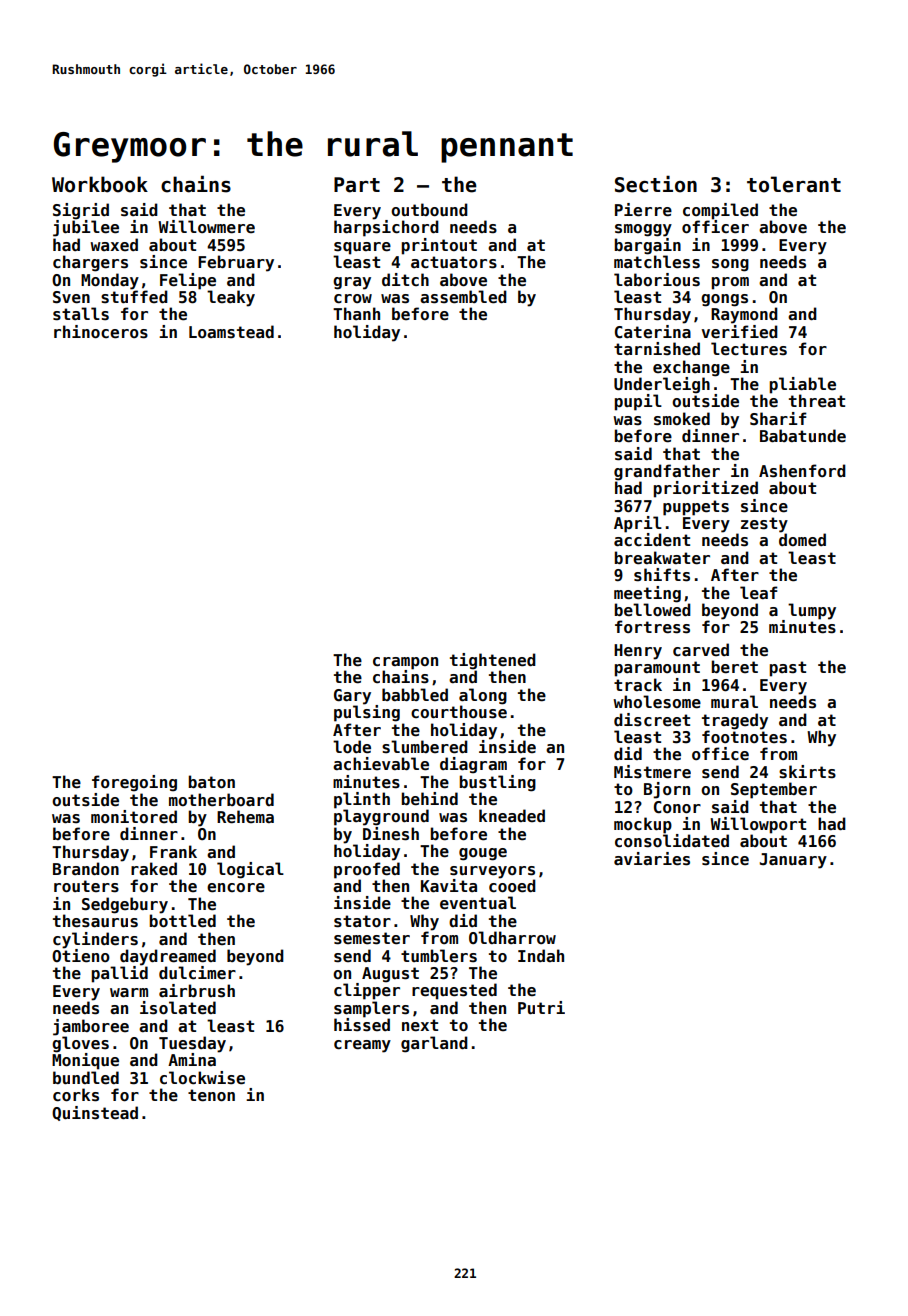 Image resolution: width=908 pixels, height=1316 pixels. I want to click on tolerant, so click(794, 184).
